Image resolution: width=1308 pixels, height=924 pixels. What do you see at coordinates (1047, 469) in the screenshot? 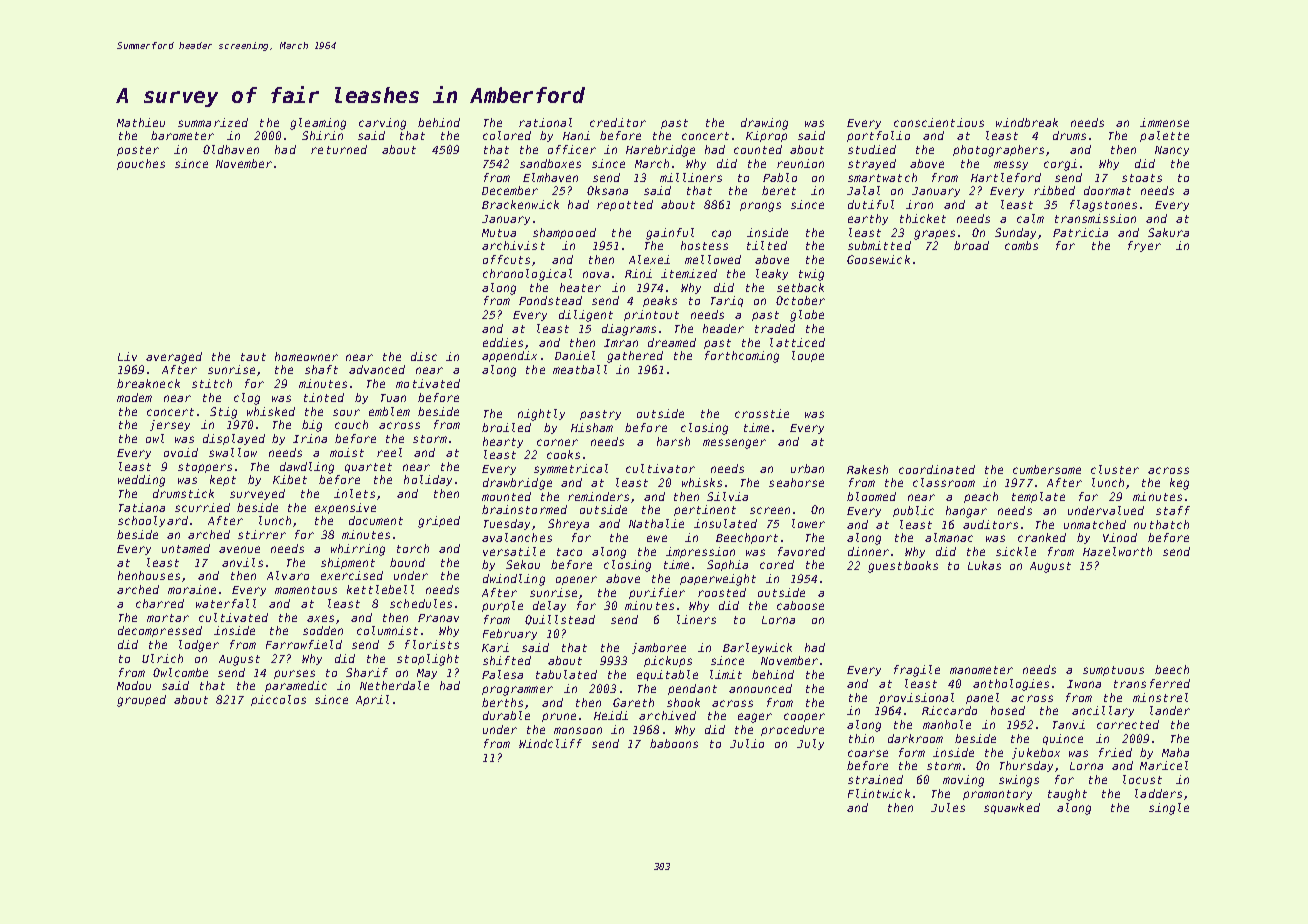
I see `cumbersome` at bounding box center [1047, 469].
